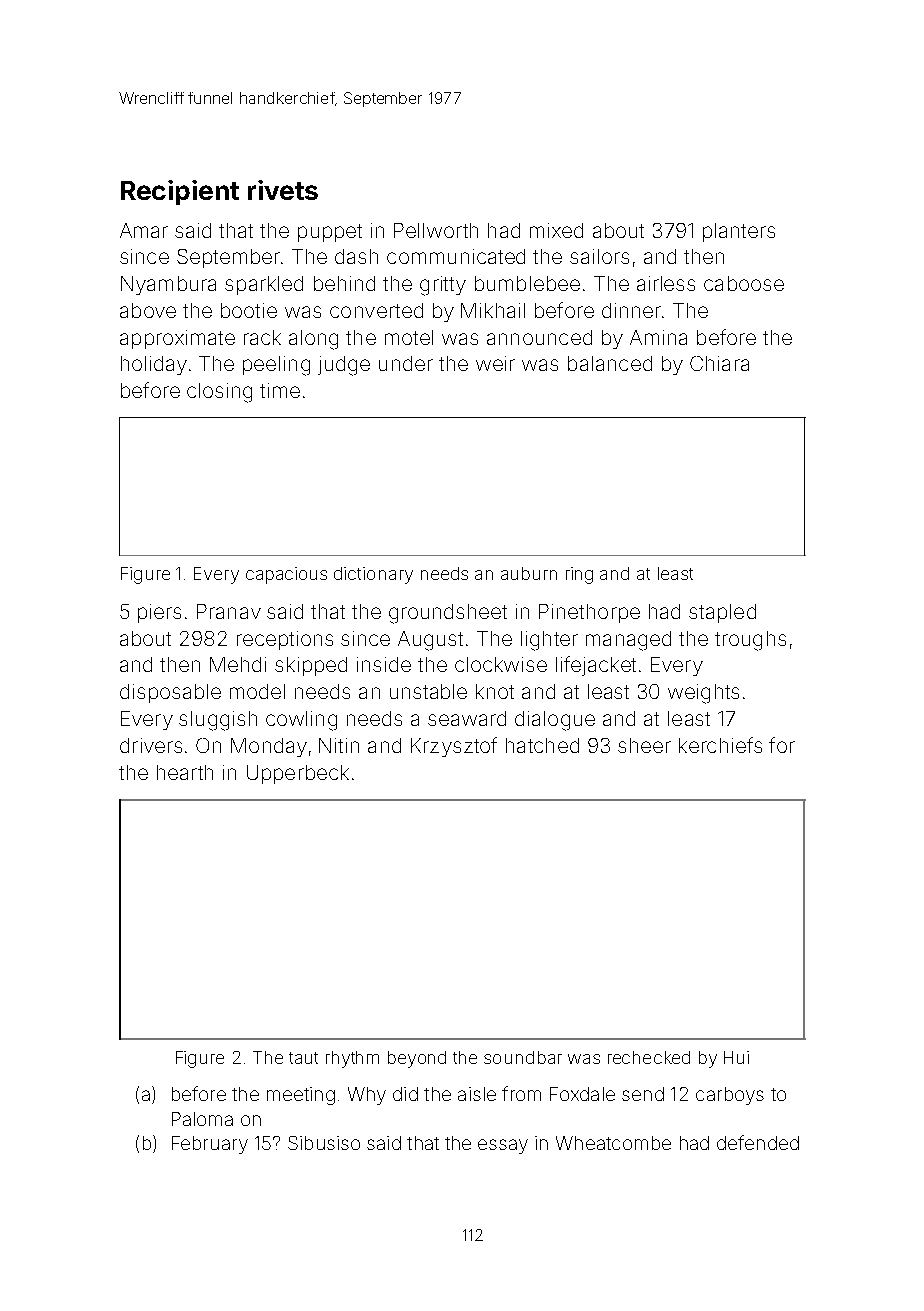 The height and width of the screenshot is (1311, 924). I want to click on Hui, so click(736, 1057).
